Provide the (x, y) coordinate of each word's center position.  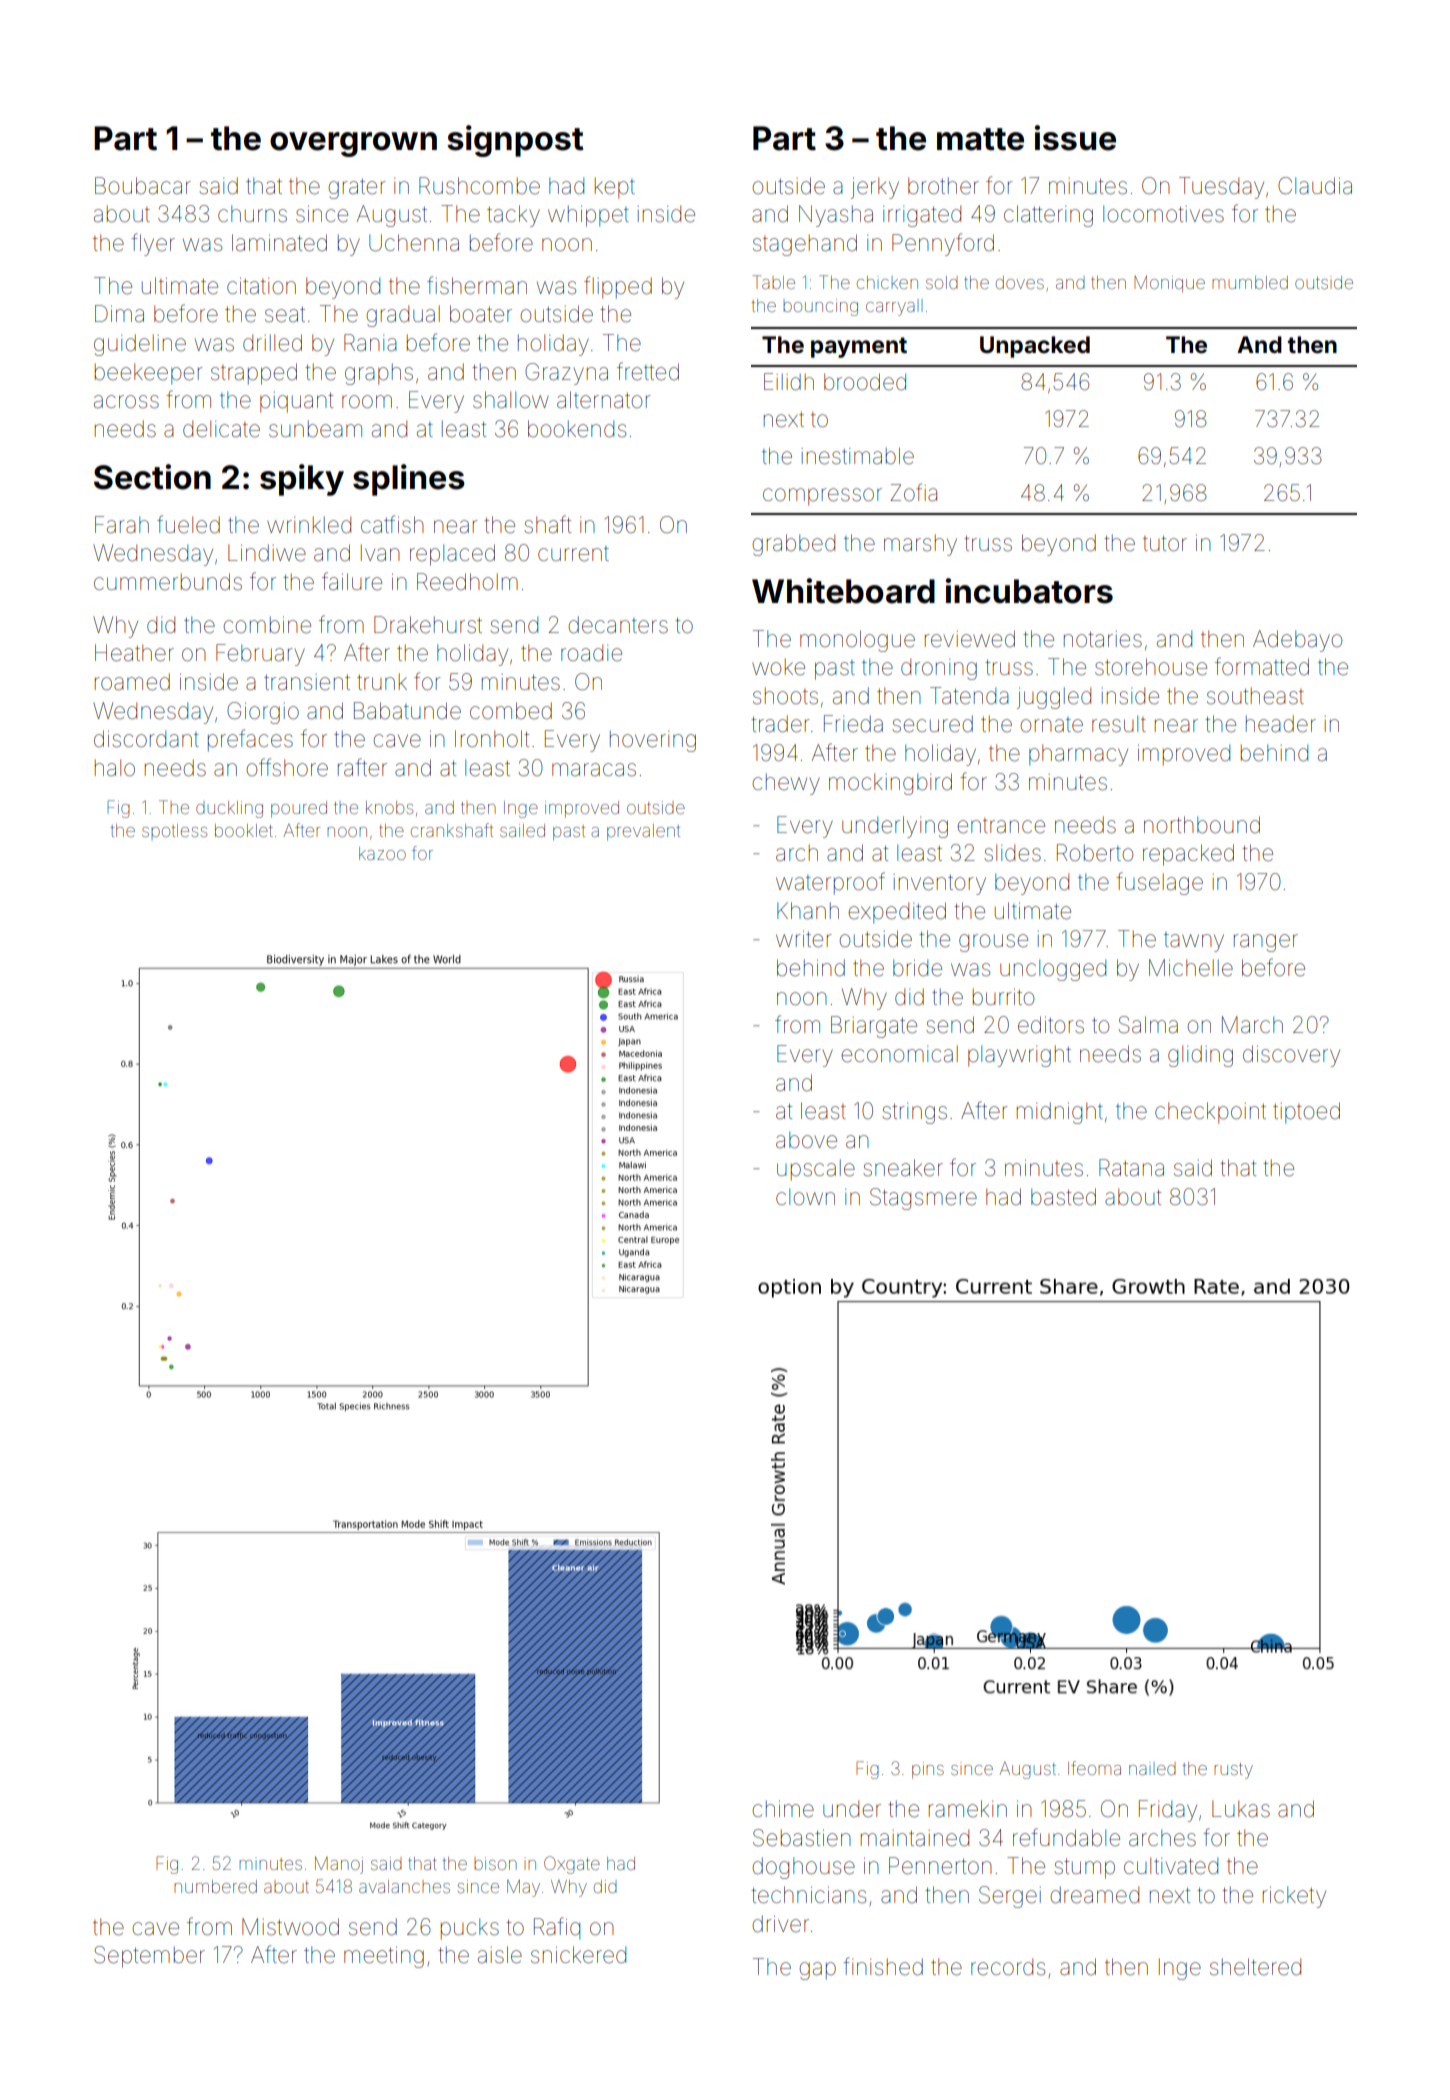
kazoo (382, 853)
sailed (522, 830)
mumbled (1250, 282)
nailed (1152, 1768)
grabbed (793, 545)
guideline (140, 345)
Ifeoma (1094, 1768)
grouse (993, 943)
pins (928, 1770)
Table (774, 282)
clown (805, 1196)
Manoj (339, 1865)
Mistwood (290, 1927)
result (1119, 724)
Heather (134, 653)
